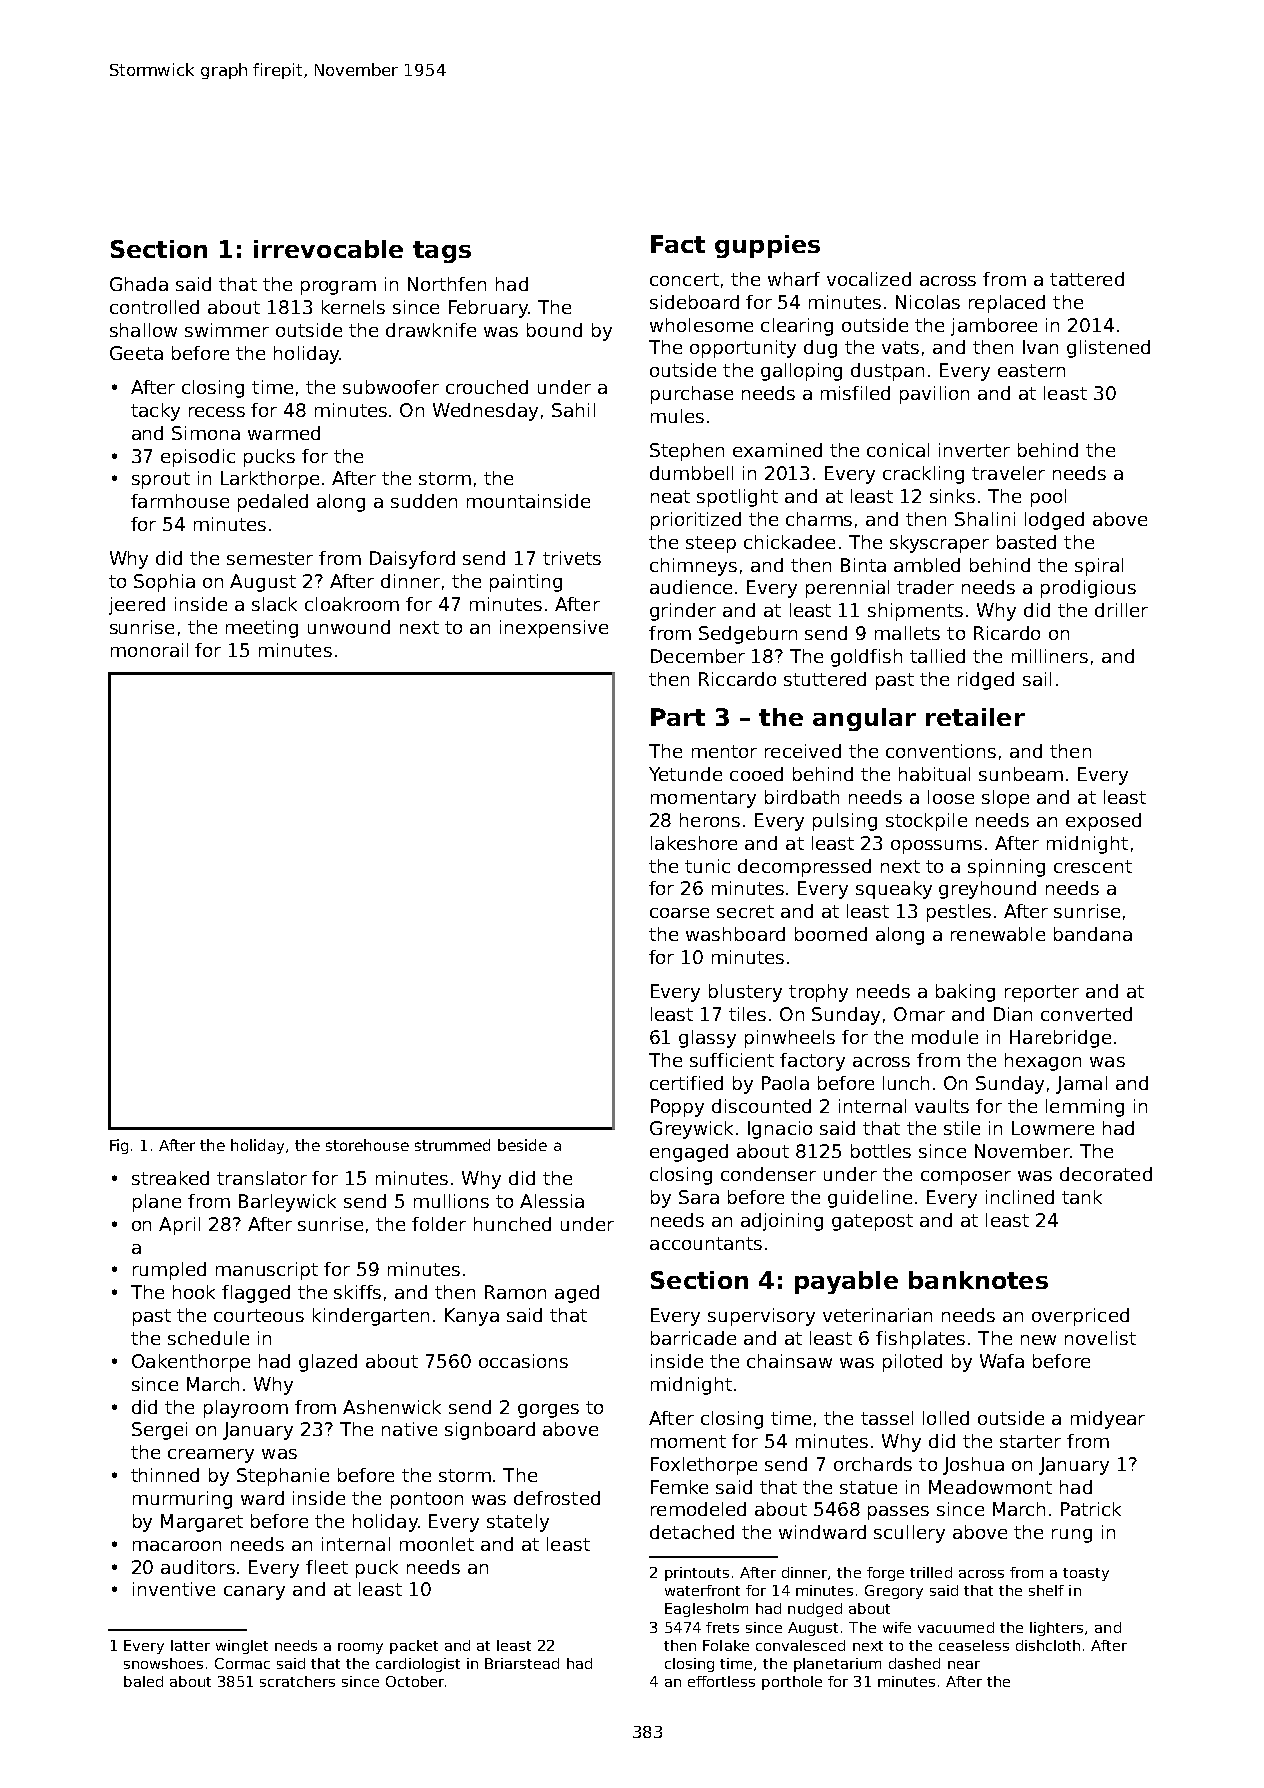 The height and width of the screenshot is (1788, 1264). Describe the element at coordinates (208, 1338) in the screenshot. I see `schedule` at that location.
